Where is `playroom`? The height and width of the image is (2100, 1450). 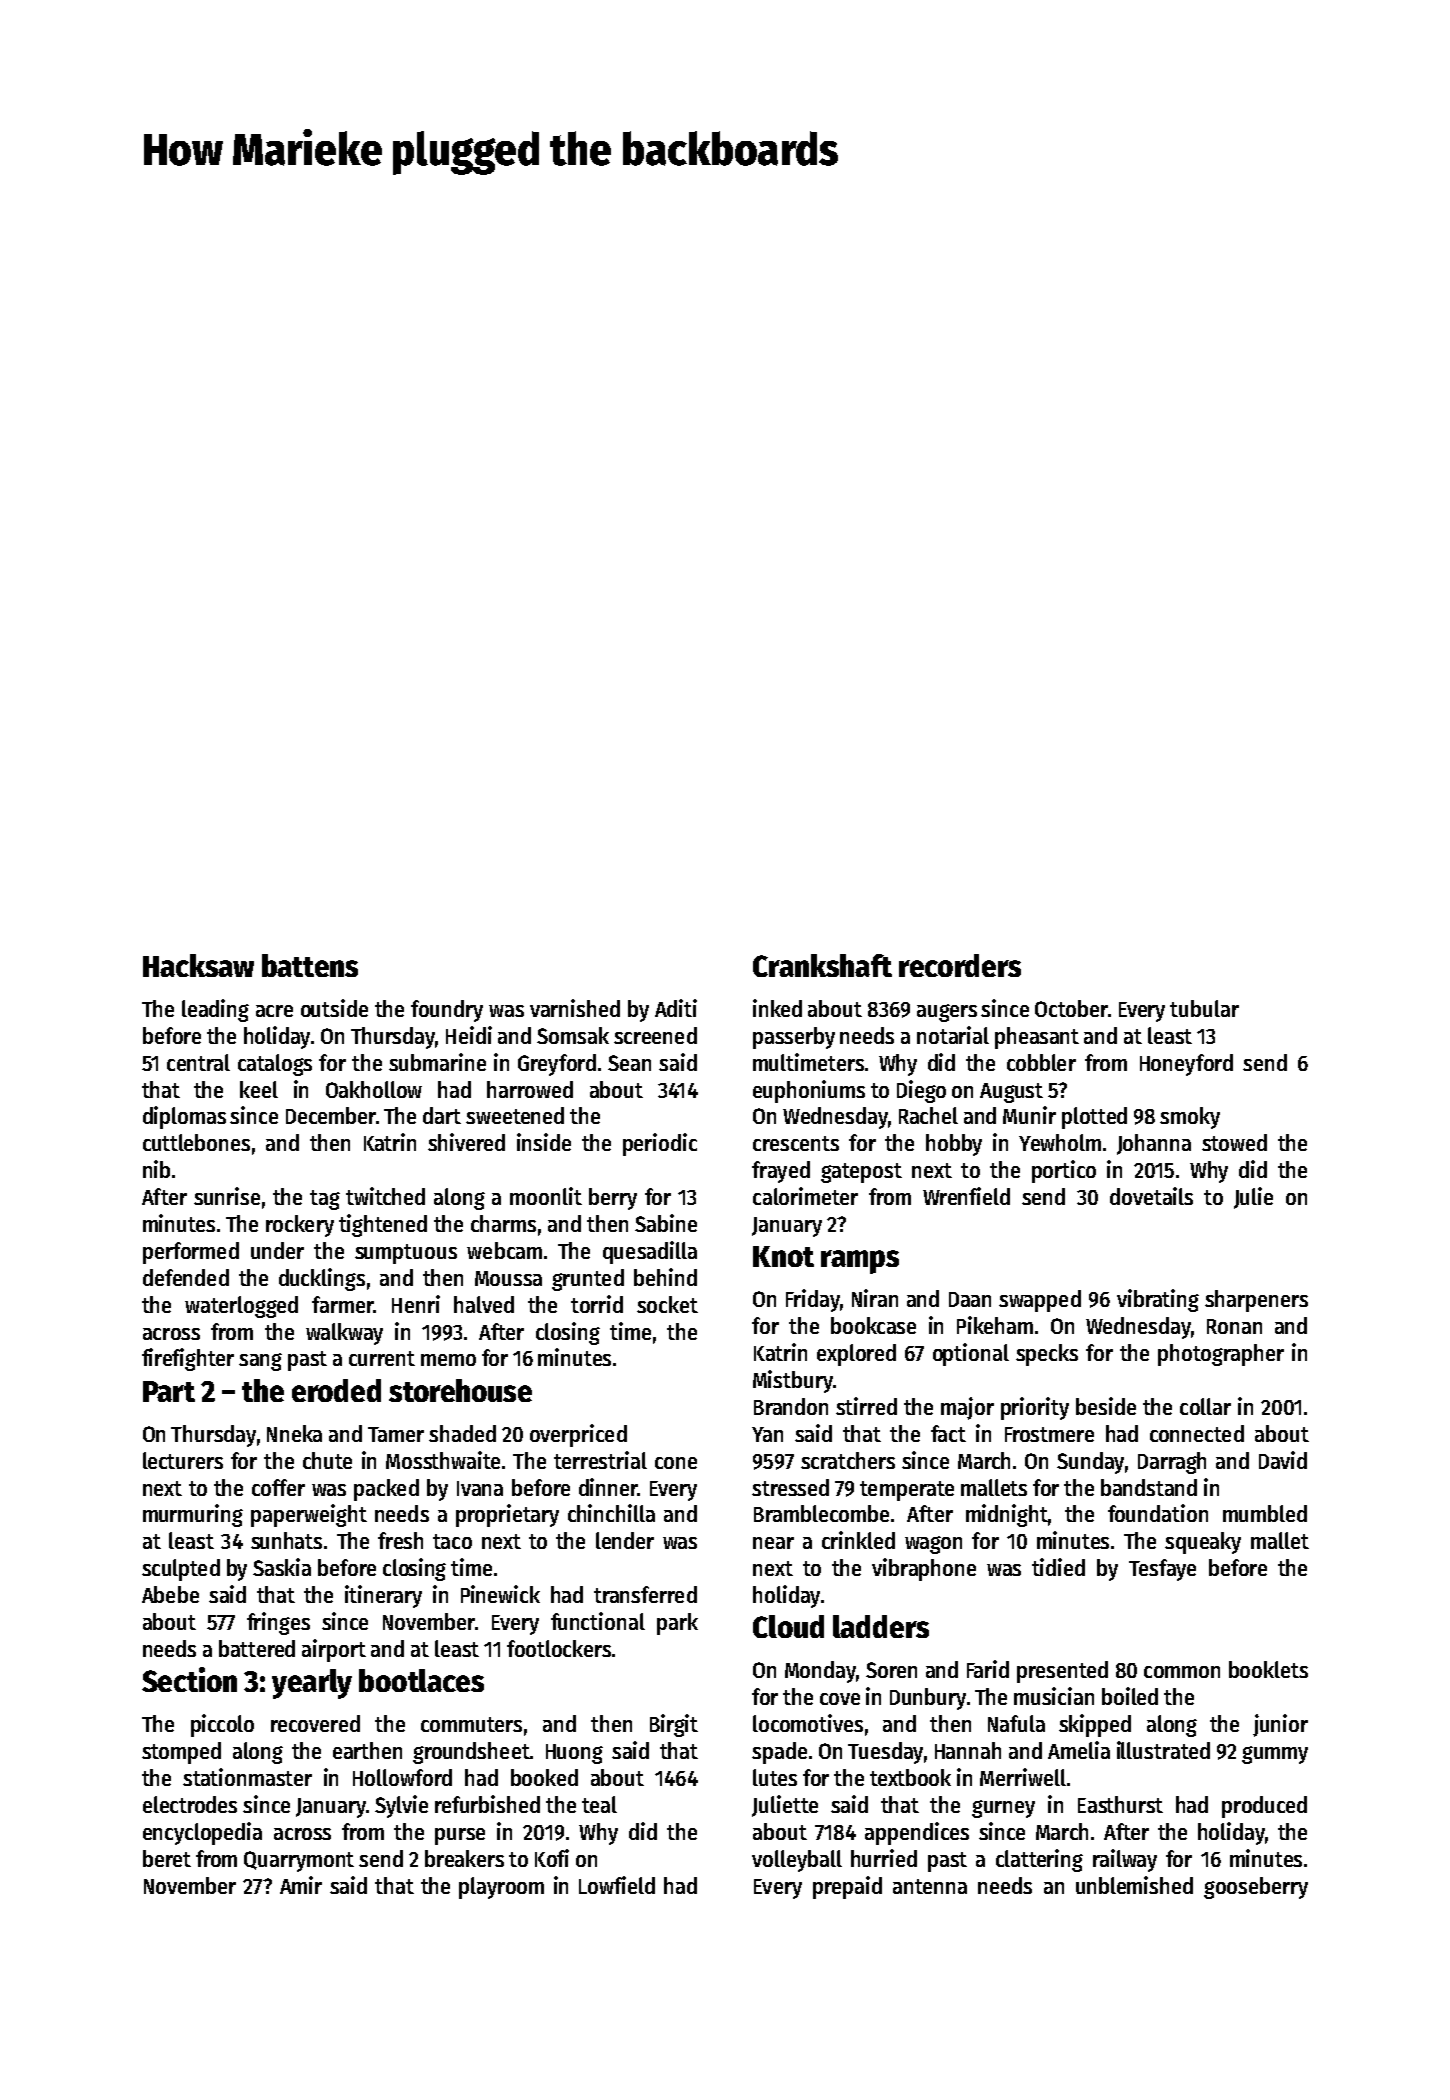 playroom is located at coordinates (501, 1888).
